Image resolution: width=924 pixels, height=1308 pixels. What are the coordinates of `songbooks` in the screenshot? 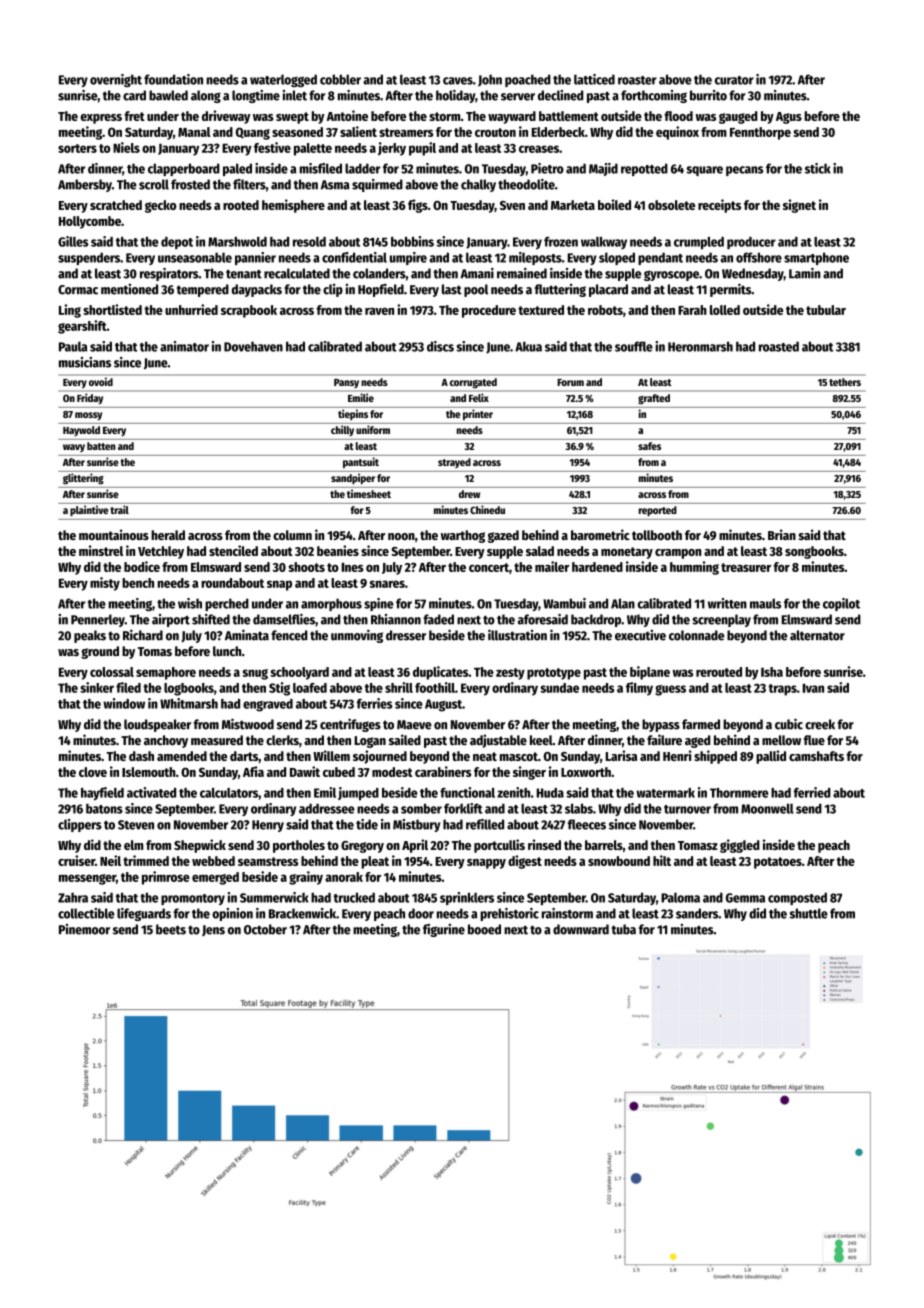 It's located at (814, 552).
